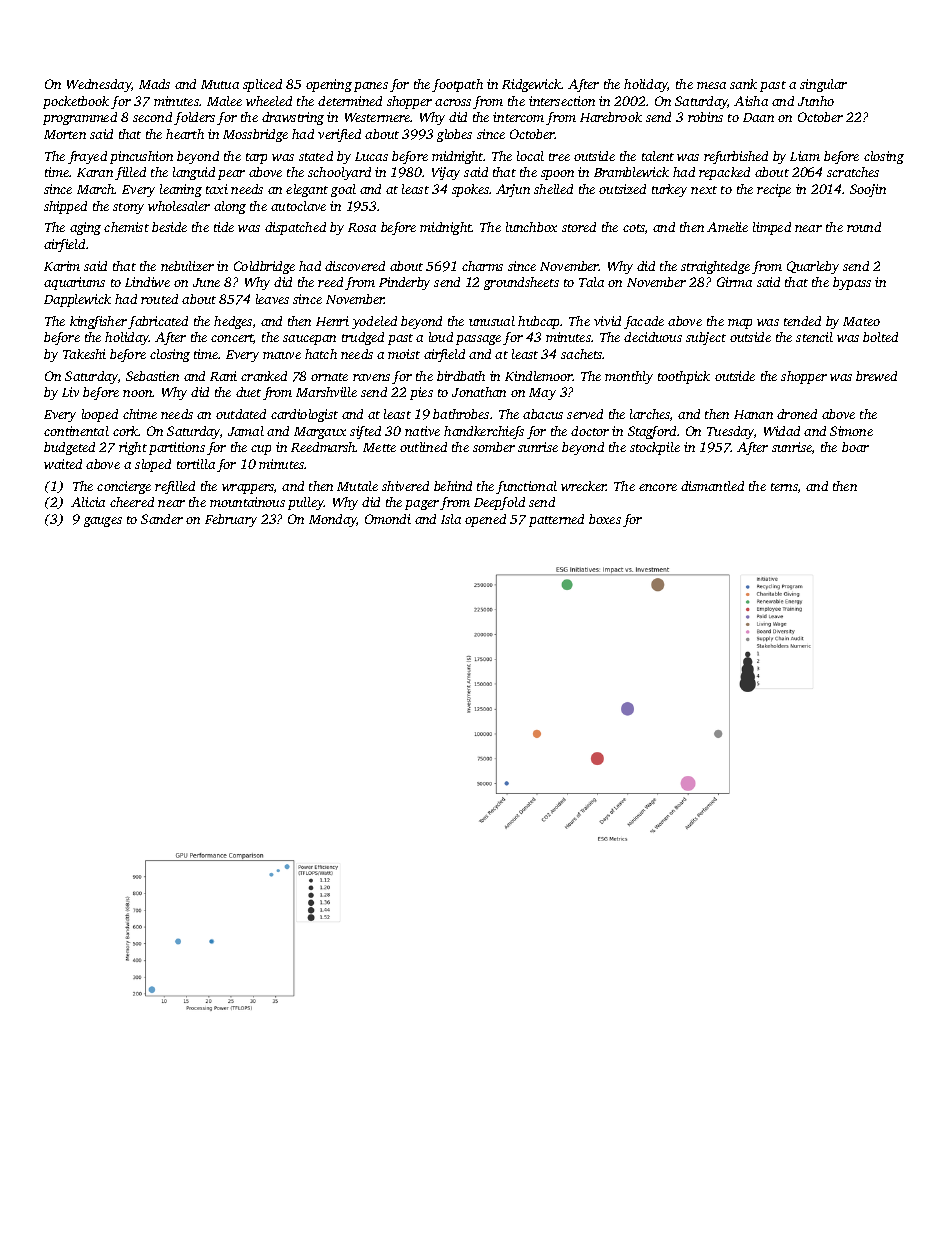 Image resolution: width=952 pixels, height=1233 pixels. Describe the element at coordinates (138, 393) in the screenshot. I see `noon` at that location.
